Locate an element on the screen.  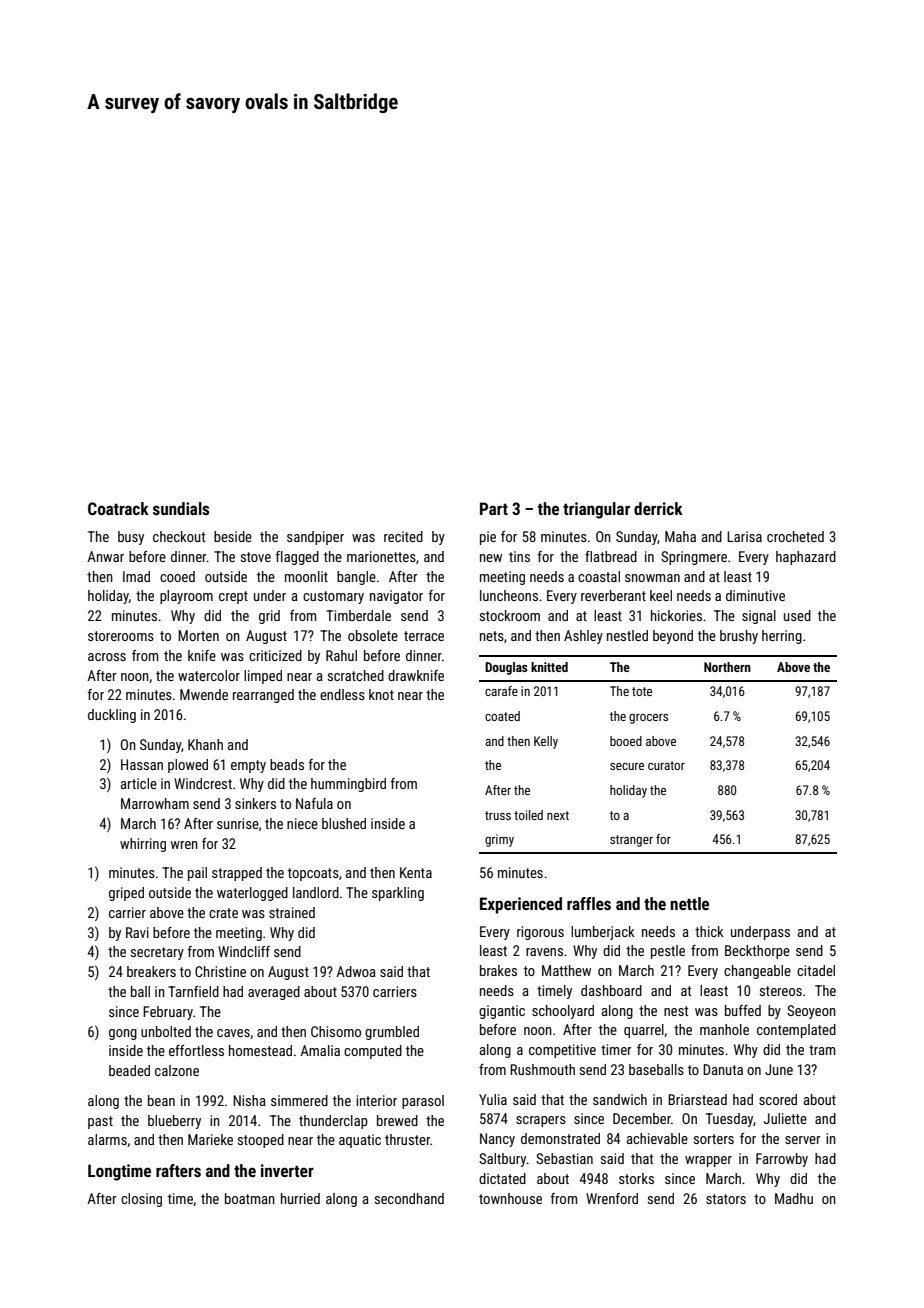
curator is located at coordinates (666, 765).
